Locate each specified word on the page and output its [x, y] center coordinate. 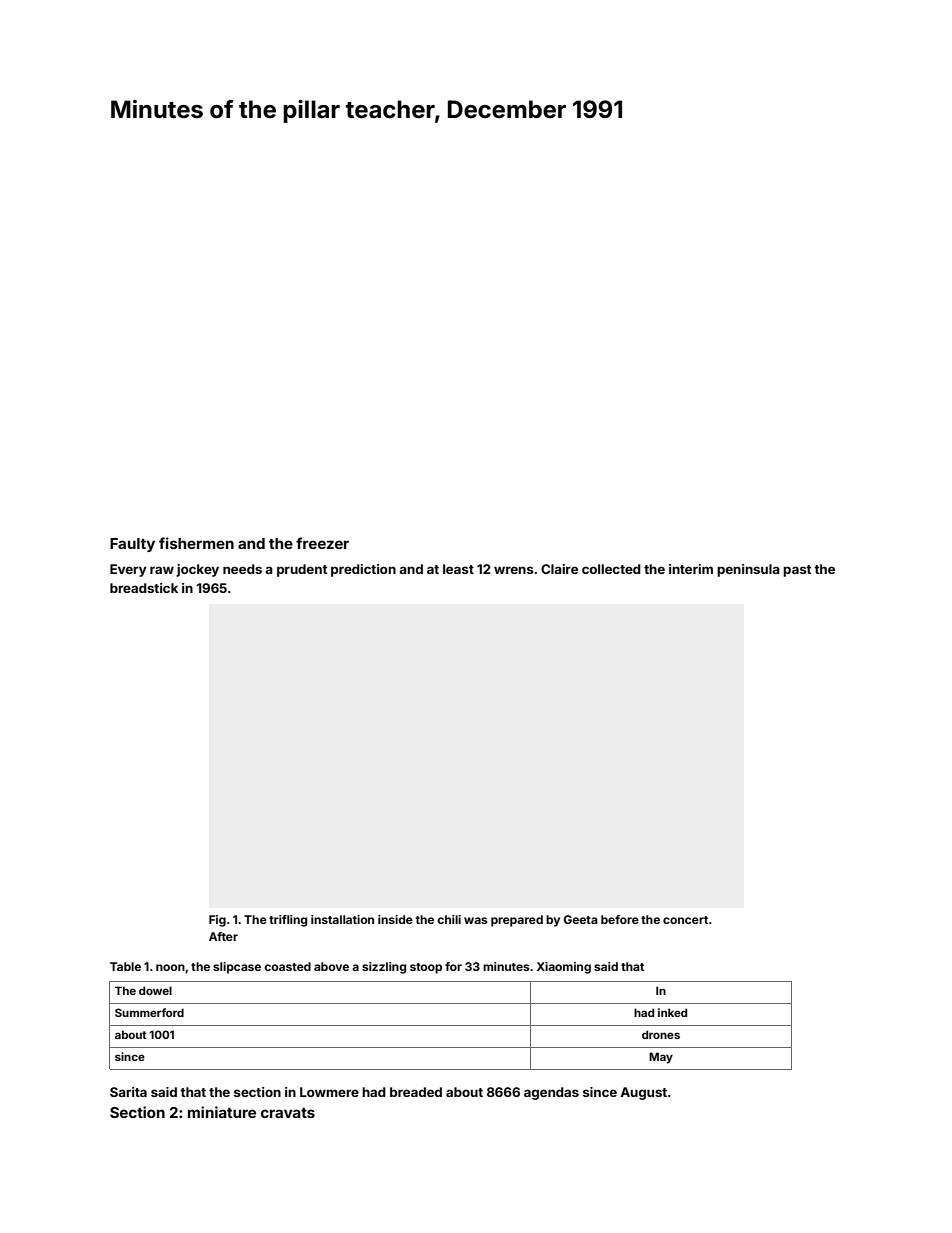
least [458, 569]
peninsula [748, 570]
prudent [302, 570]
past [797, 571]
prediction [363, 570]
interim [691, 569]
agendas [551, 1093]
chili [449, 919]
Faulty [132, 545]
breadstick [144, 588]
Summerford [149, 1012]
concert [685, 920]
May [661, 1058]
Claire [559, 569]
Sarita [128, 1092]
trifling [288, 921]
